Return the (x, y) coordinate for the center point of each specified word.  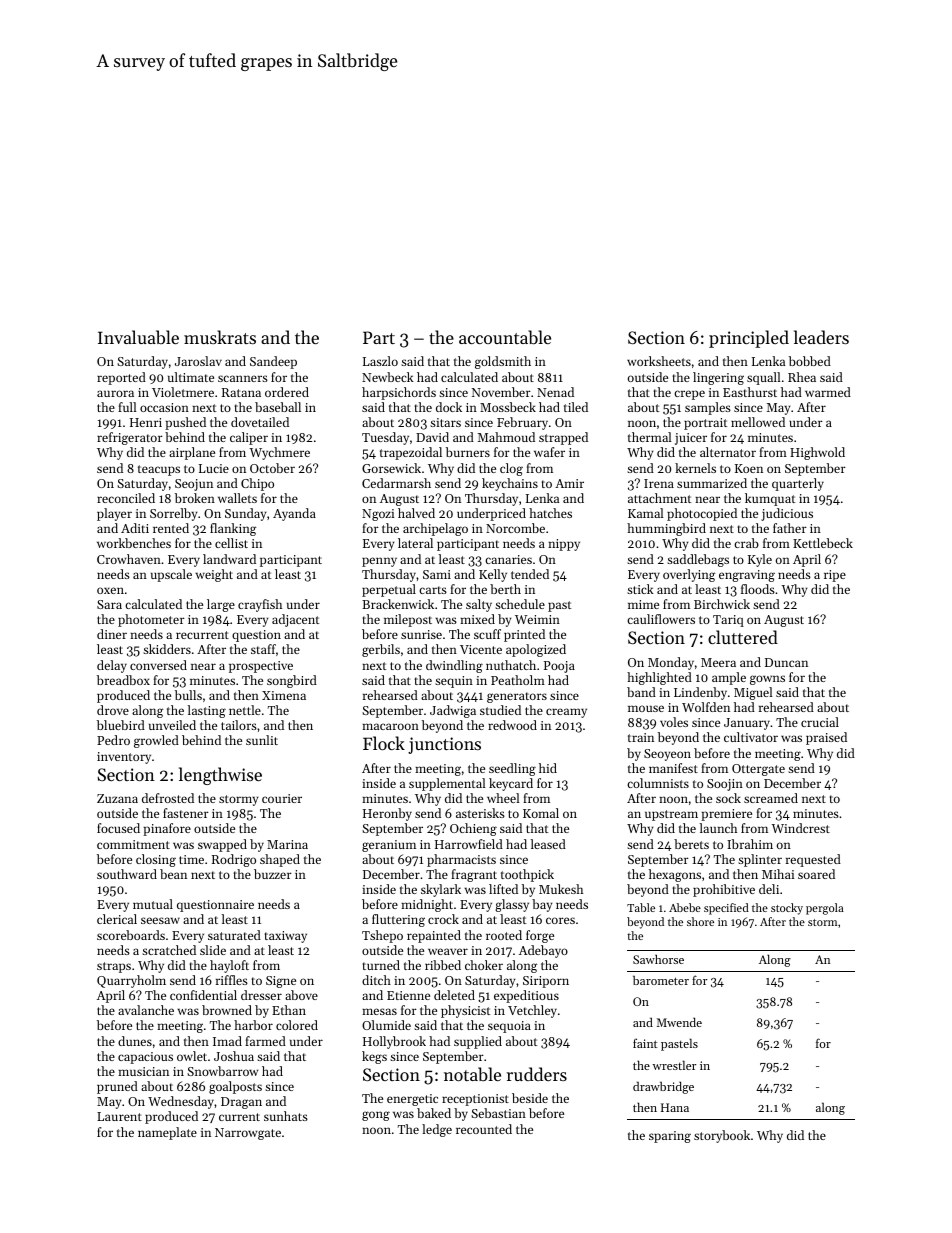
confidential (203, 995)
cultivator (751, 737)
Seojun (194, 485)
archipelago (435, 529)
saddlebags (698, 560)
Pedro (113, 740)
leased (548, 844)
